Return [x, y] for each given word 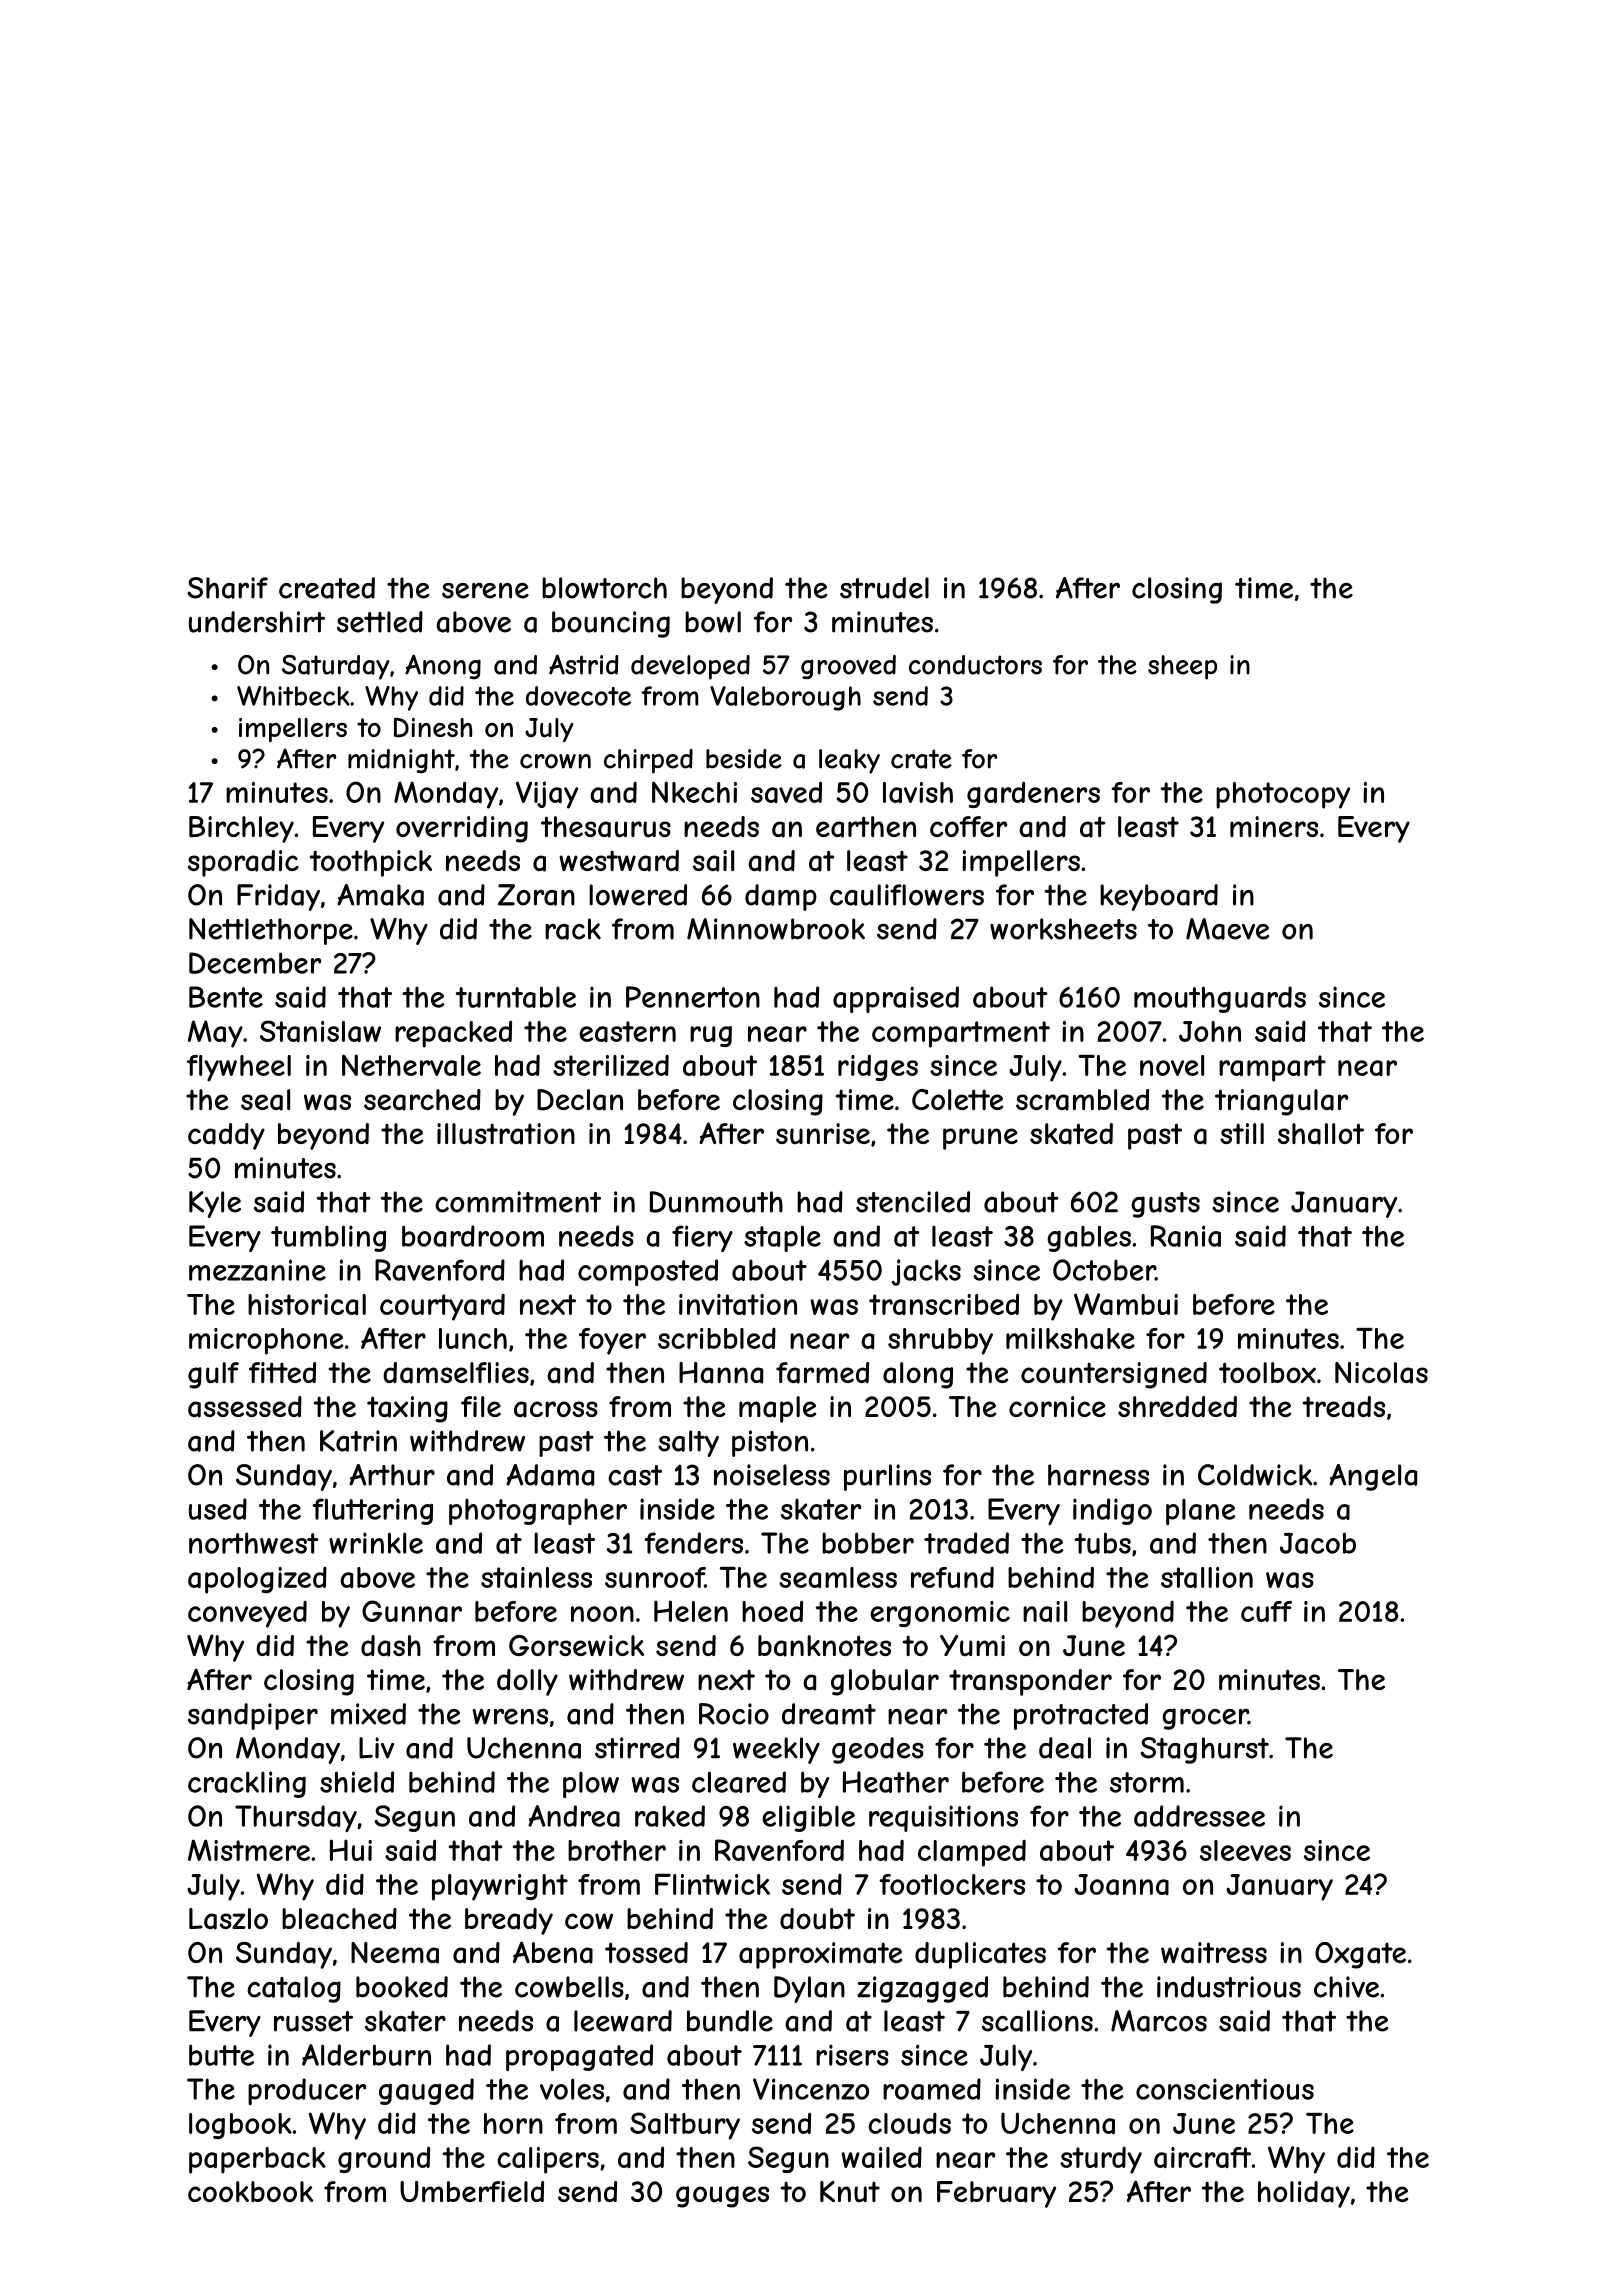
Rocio [734, 1714]
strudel [884, 588]
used [218, 1509]
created [327, 588]
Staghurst [1204, 1750]
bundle [730, 2021]
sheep [1182, 667]
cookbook [250, 2191]
